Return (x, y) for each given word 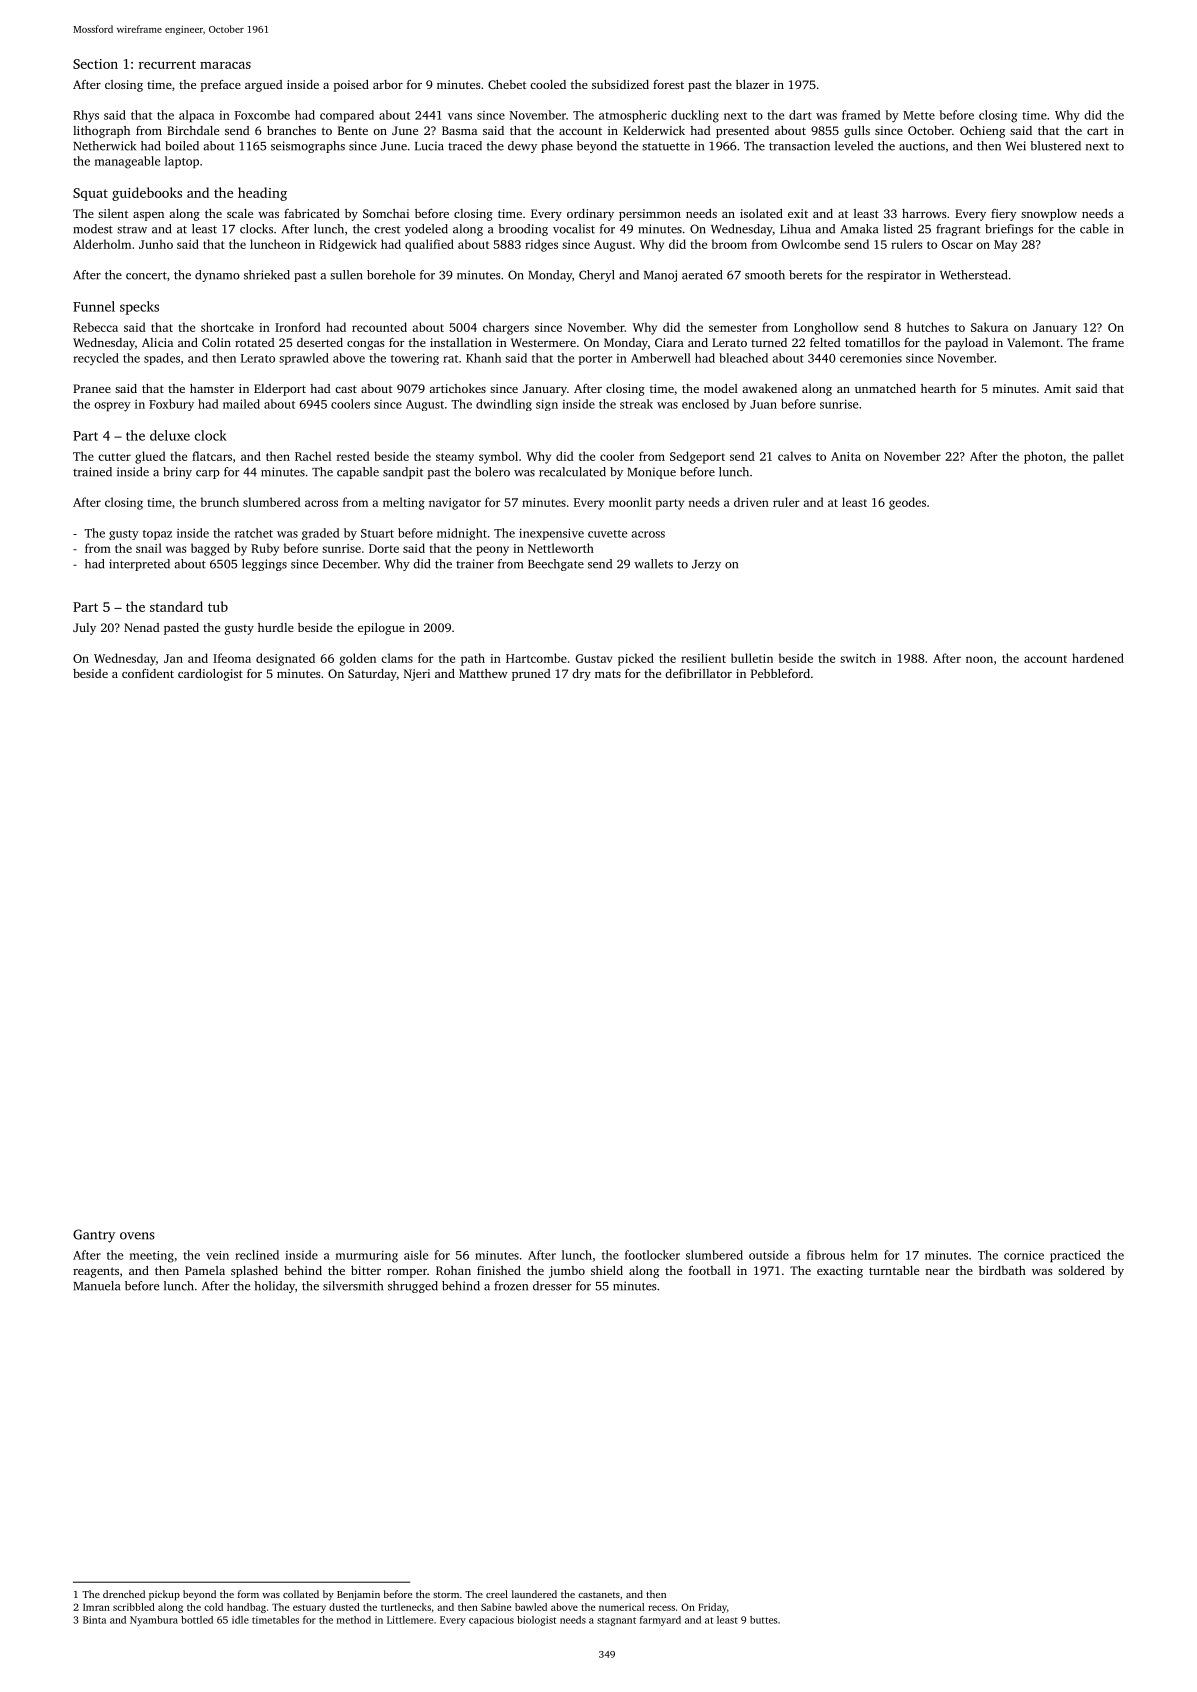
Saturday (372, 675)
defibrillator (698, 673)
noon (979, 659)
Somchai (386, 213)
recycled (96, 359)
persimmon (650, 215)
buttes (763, 1620)
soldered (1081, 1270)
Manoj (660, 276)
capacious (491, 1621)
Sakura (989, 327)
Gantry (94, 1236)
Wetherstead (973, 275)
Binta (94, 1620)
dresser (552, 1286)
